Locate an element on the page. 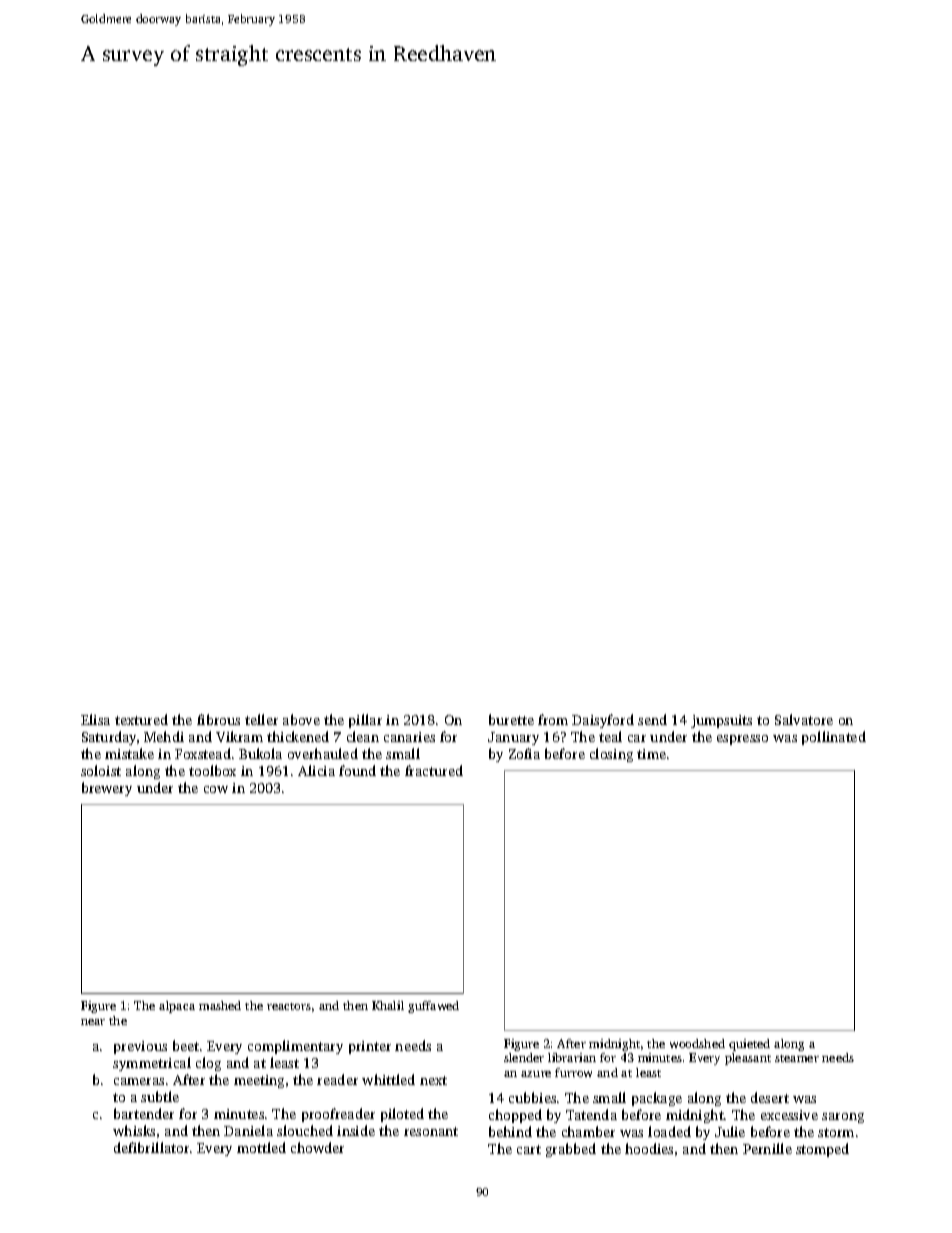 Image resolution: width=952 pixels, height=1233 pixels. cow is located at coordinates (216, 789).
